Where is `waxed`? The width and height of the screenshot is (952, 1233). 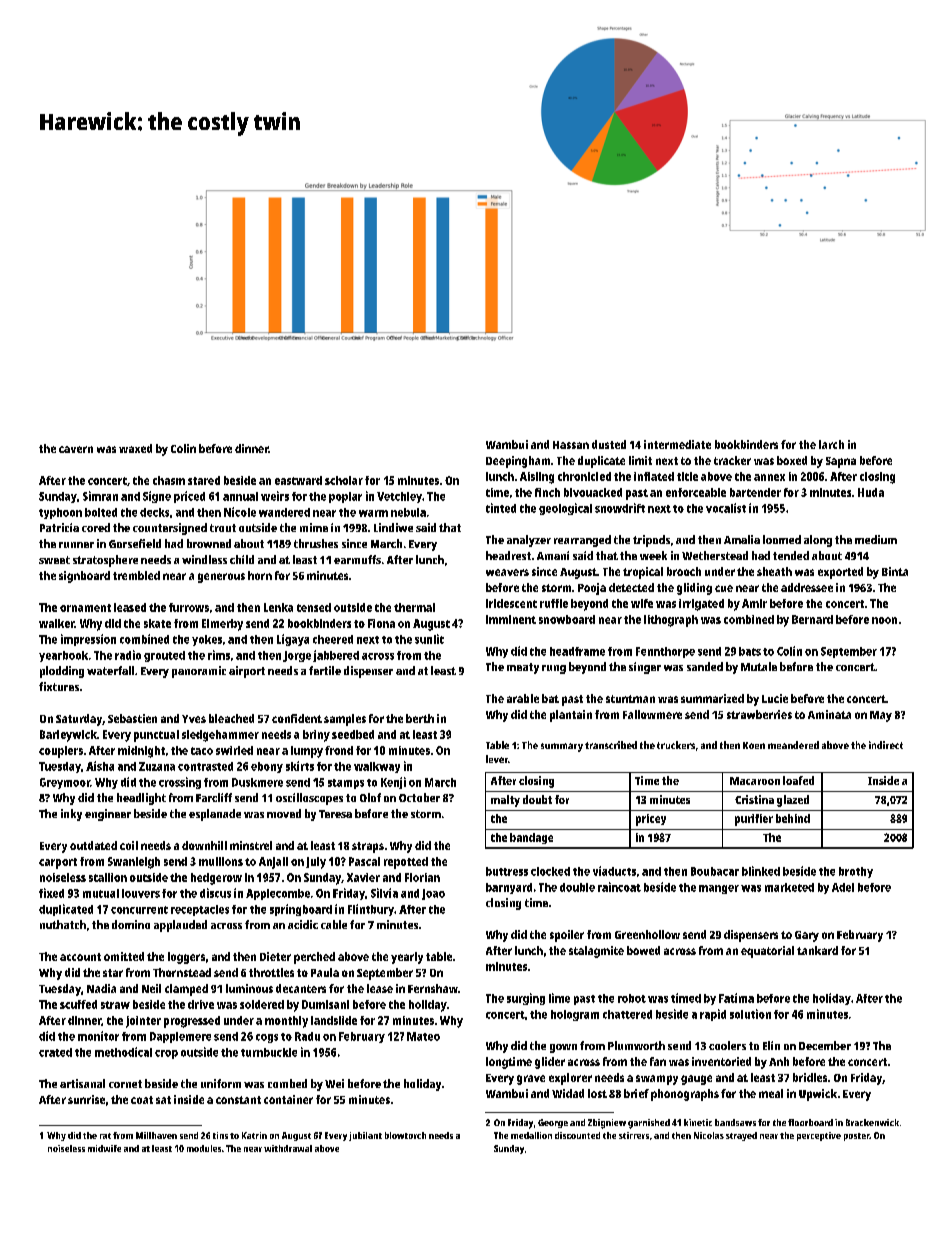
waxed is located at coordinates (135, 448).
